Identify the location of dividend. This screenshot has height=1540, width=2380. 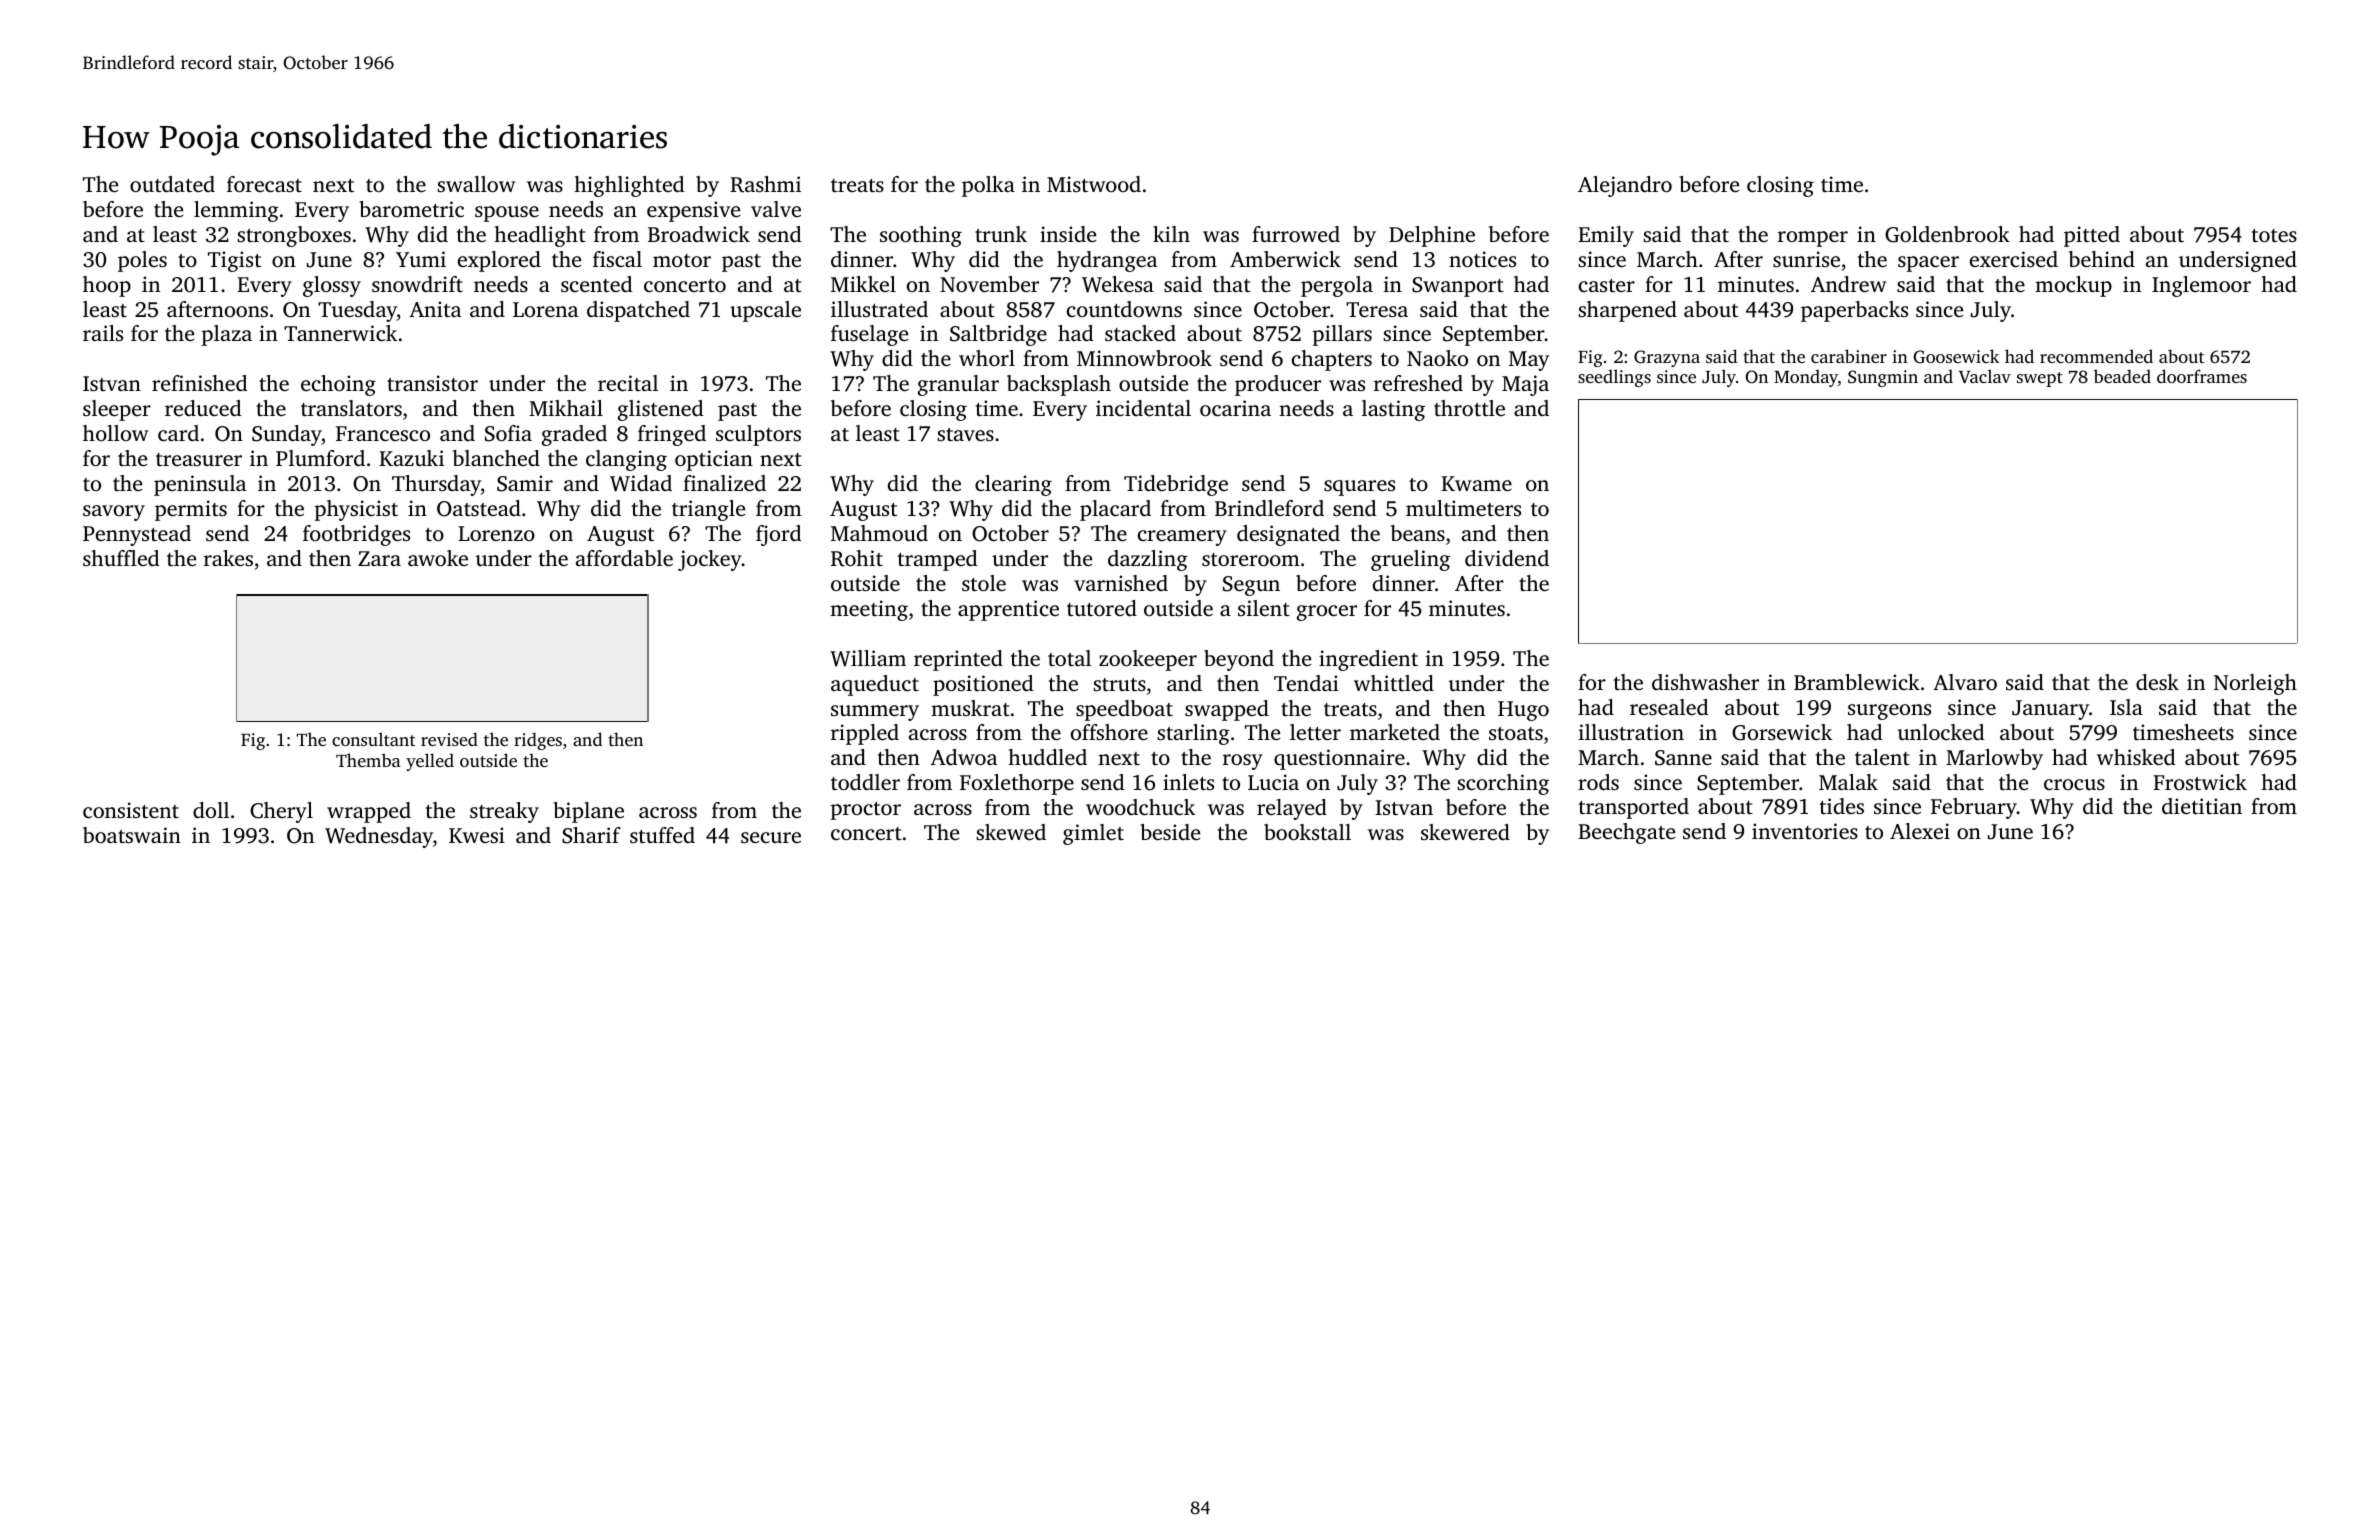
(1507, 558).
